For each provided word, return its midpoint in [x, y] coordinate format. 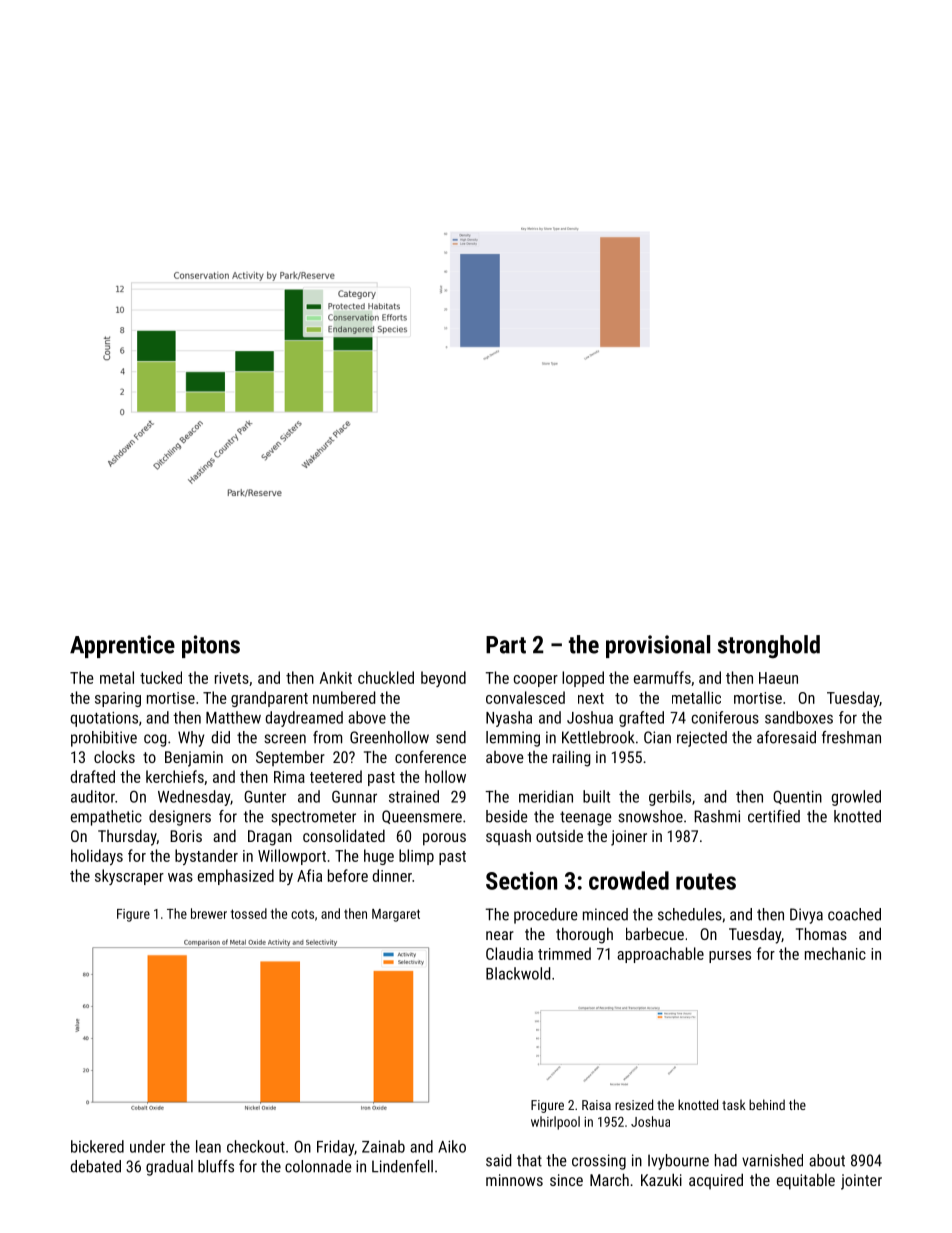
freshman [851, 737]
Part [506, 645]
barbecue [655, 933]
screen [285, 739]
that [529, 1160]
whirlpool [555, 1123]
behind [767, 1104]
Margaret [396, 915]
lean [208, 1146]
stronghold [769, 647]
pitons [211, 646]
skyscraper [129, 877]
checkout [256, 1146]
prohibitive [104, 739]
